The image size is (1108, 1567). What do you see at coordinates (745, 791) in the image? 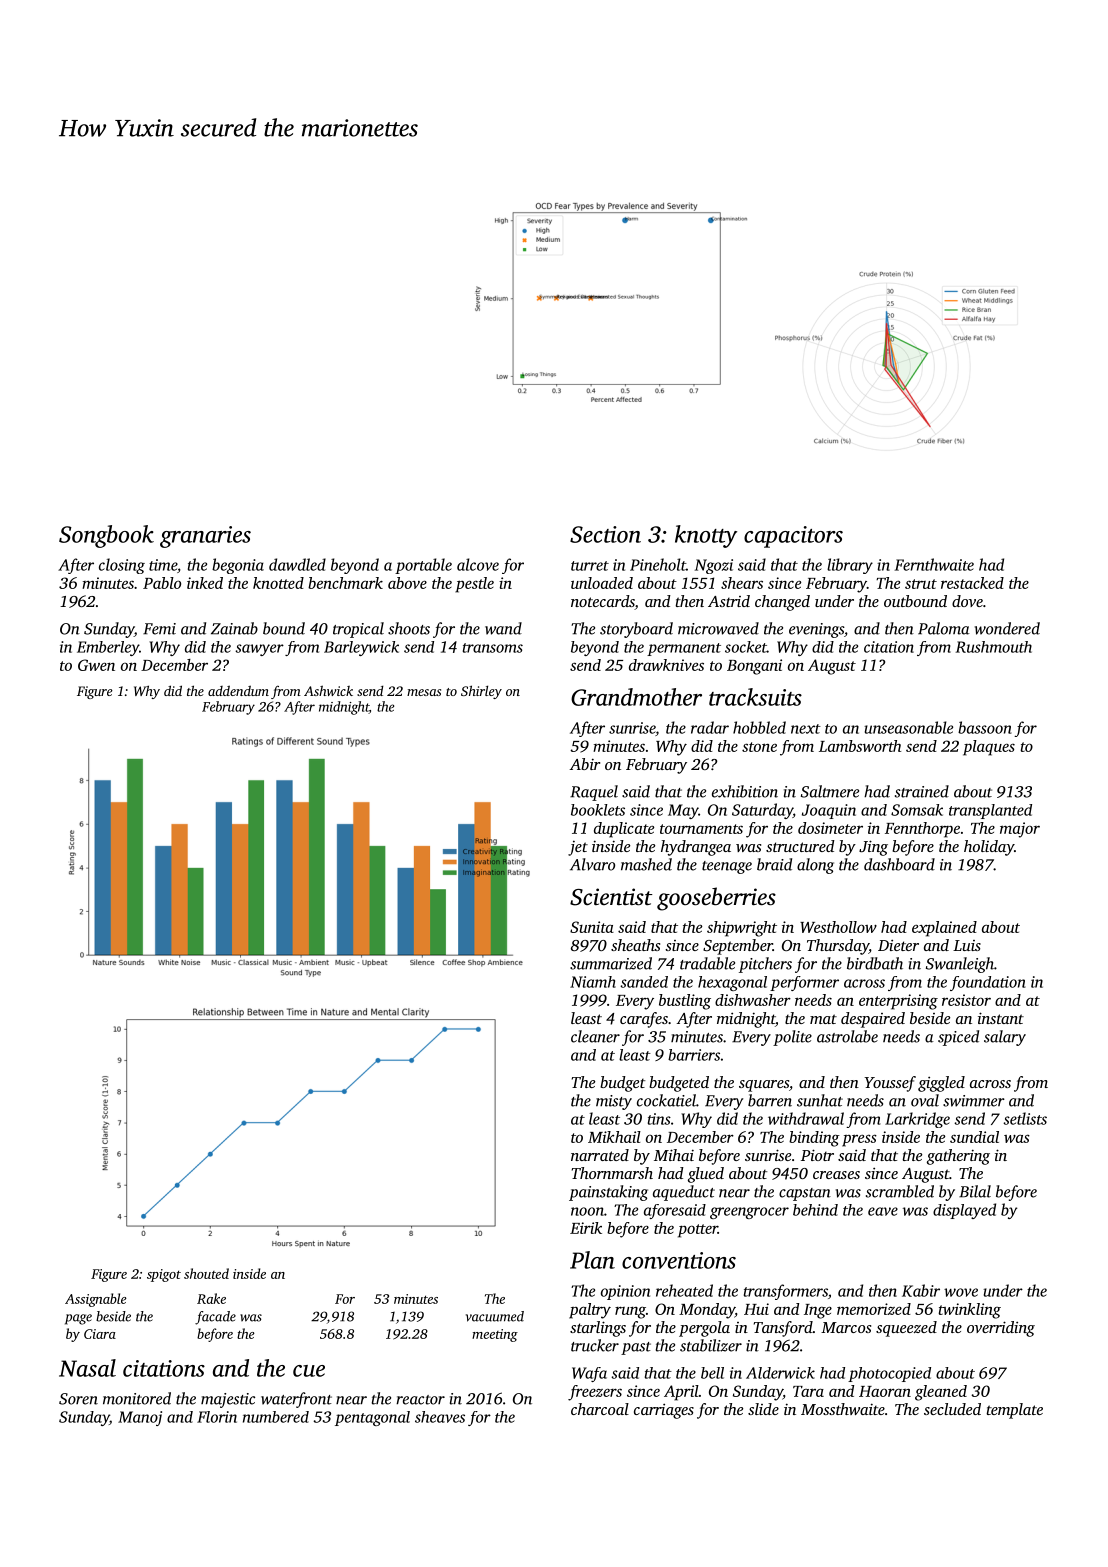
I see `exhibition` at bounding box center [745, 791].
